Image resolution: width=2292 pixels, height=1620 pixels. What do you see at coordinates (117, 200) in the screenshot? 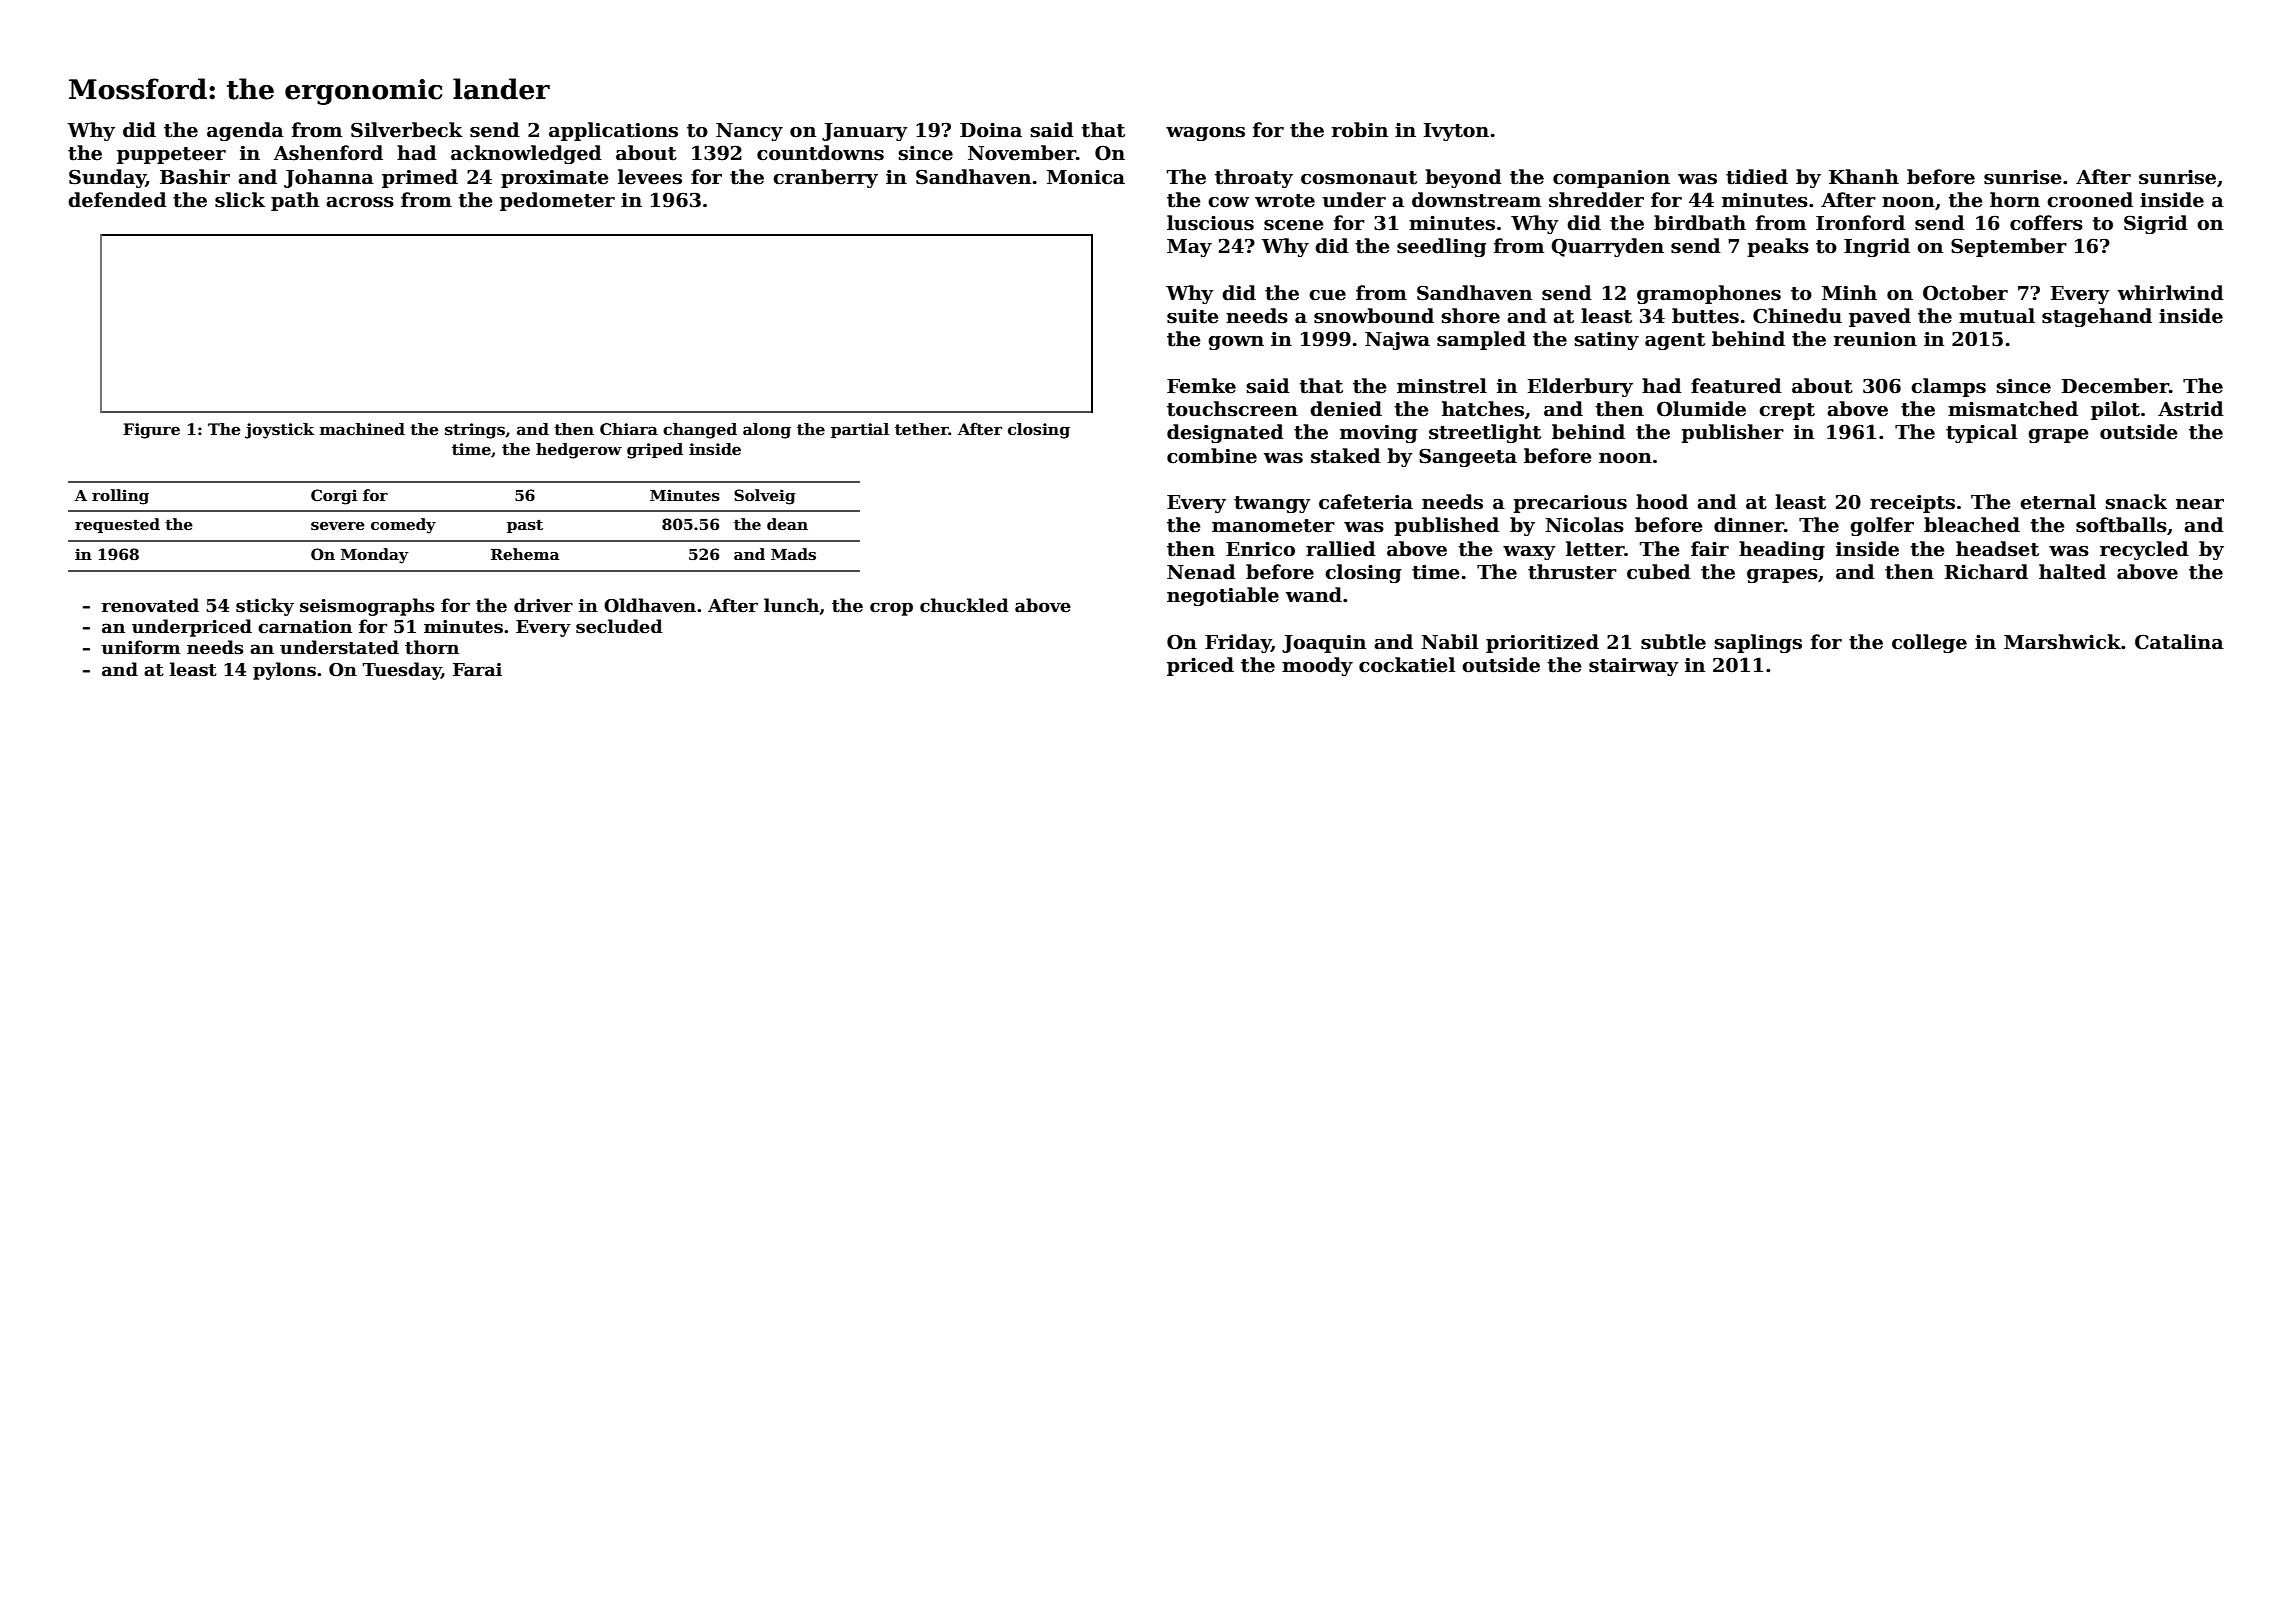
I see `defended` at bounding box center [117, 200].
